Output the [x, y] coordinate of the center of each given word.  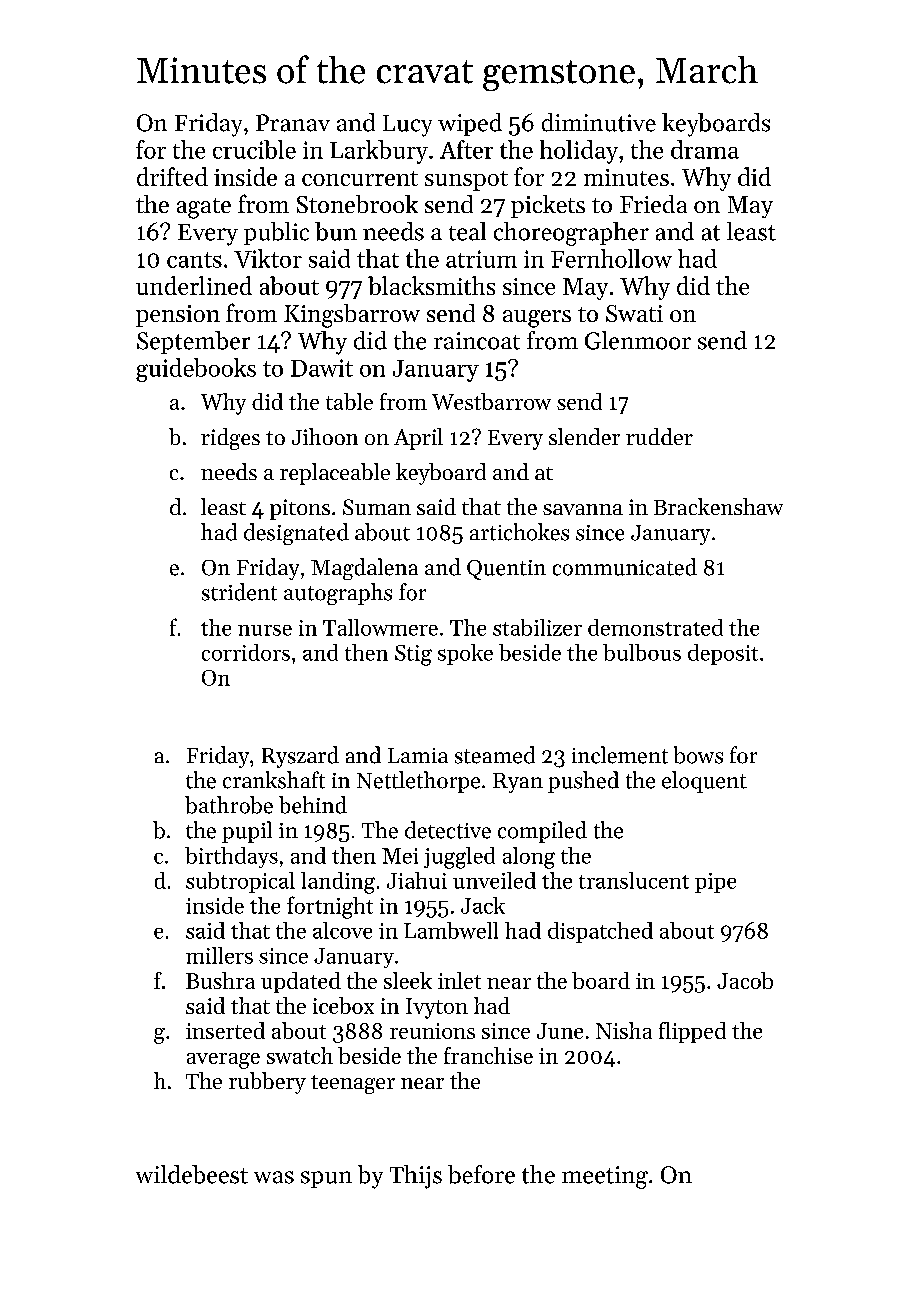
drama [705, 149]
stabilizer [537, 627]
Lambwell [451, 930]
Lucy [407, 126]
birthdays [231, 857]
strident [239, 592]
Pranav [293, 123]
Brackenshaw [718, 506]
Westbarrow [491, 401]
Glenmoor [638, 340]
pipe [715, 883]
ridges [230, 439]
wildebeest [192, 1174]
